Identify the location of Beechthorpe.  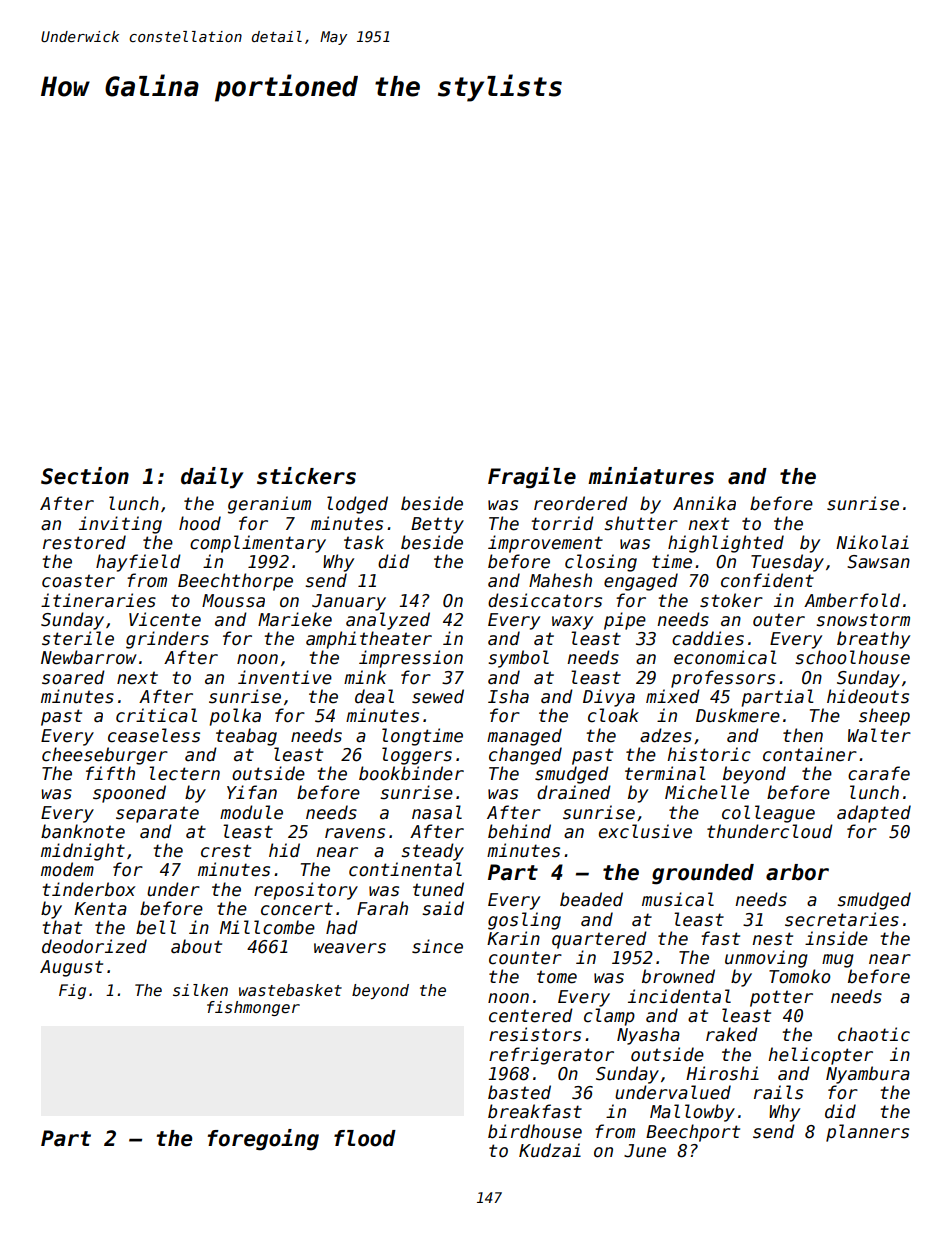
(235, 582).
